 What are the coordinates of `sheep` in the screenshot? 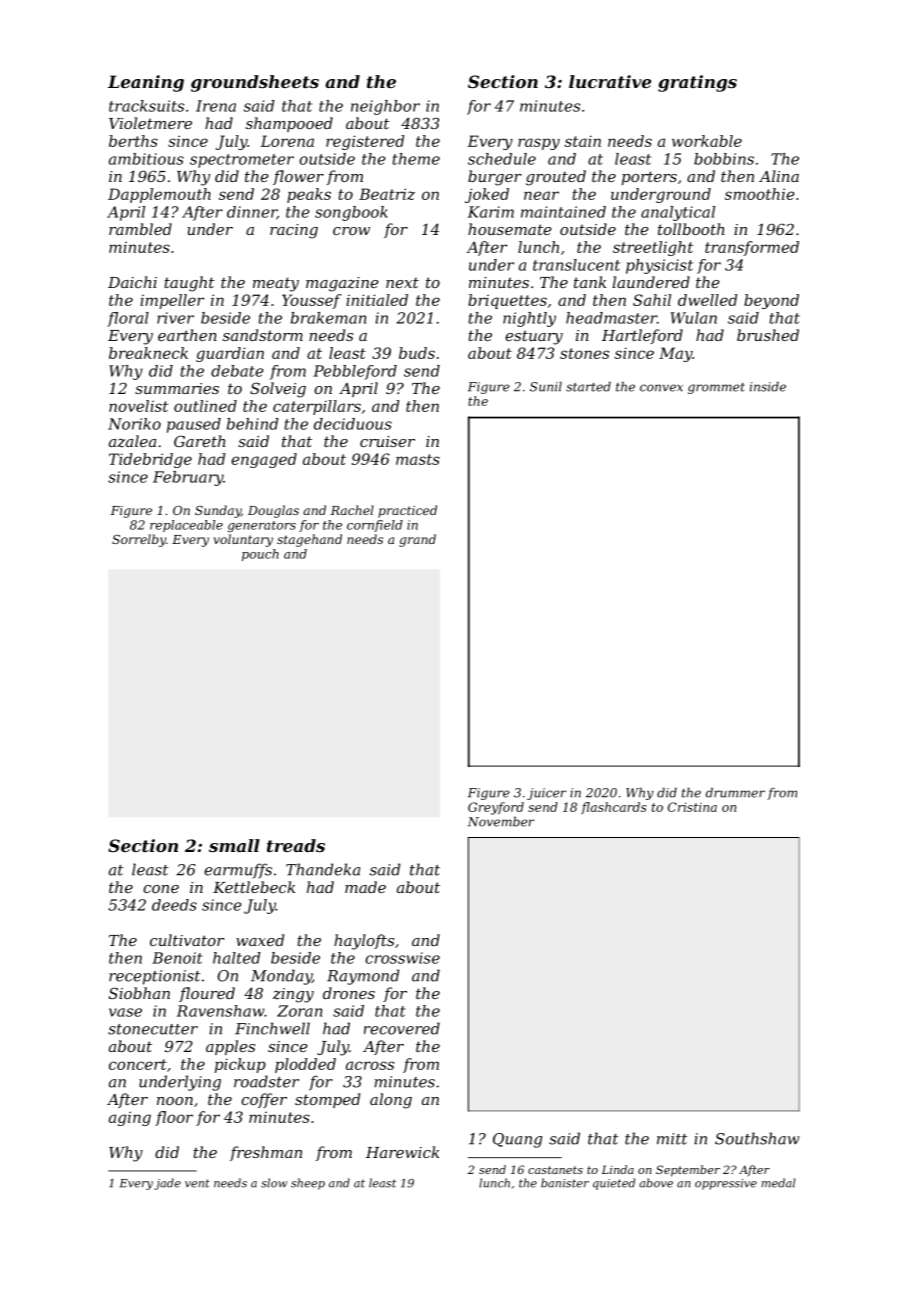 It's located at (308, 1184).
